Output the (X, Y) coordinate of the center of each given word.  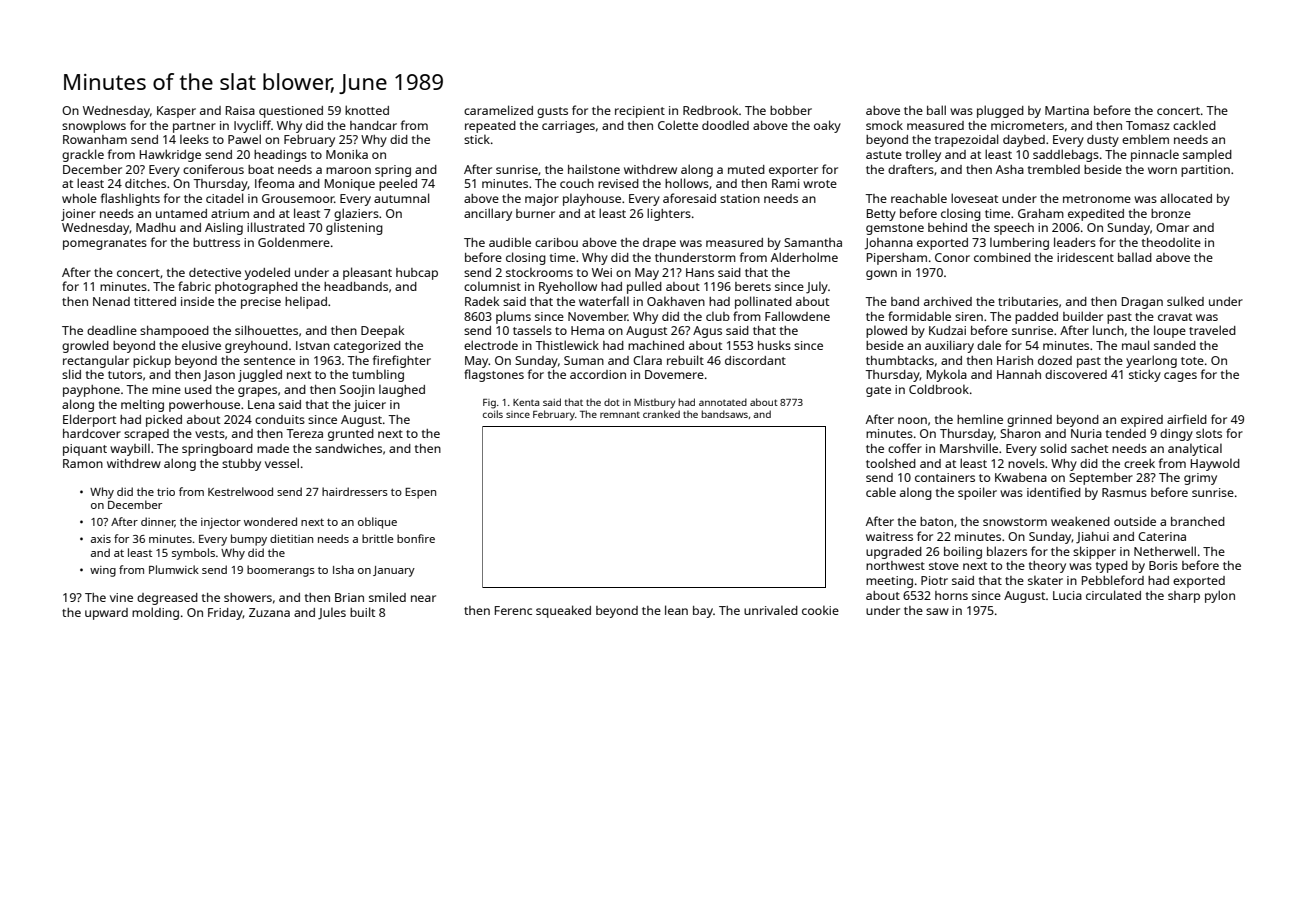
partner (194, 127)
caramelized (498, 110)
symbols (193, 554)
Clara (647, 360)
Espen (420, 493)
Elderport (89, 420)
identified (1054, 492)
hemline (980, 419)
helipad (306, 302)
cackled (1194, 125)
